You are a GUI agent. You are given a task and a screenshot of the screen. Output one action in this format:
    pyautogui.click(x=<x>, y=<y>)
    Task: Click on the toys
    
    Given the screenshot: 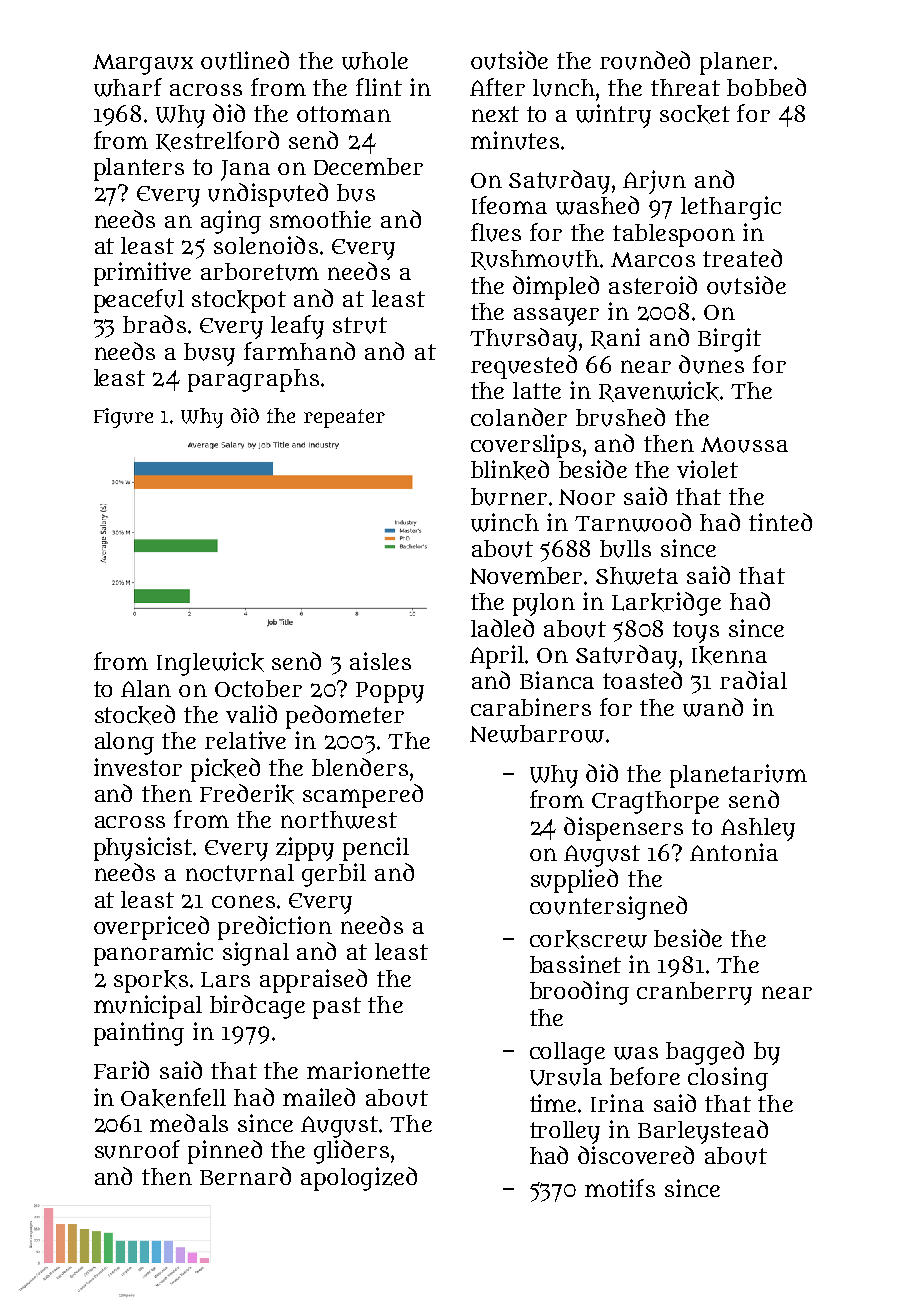 What is the action you would take?
    pyautogui.click(x=696, y=632)
